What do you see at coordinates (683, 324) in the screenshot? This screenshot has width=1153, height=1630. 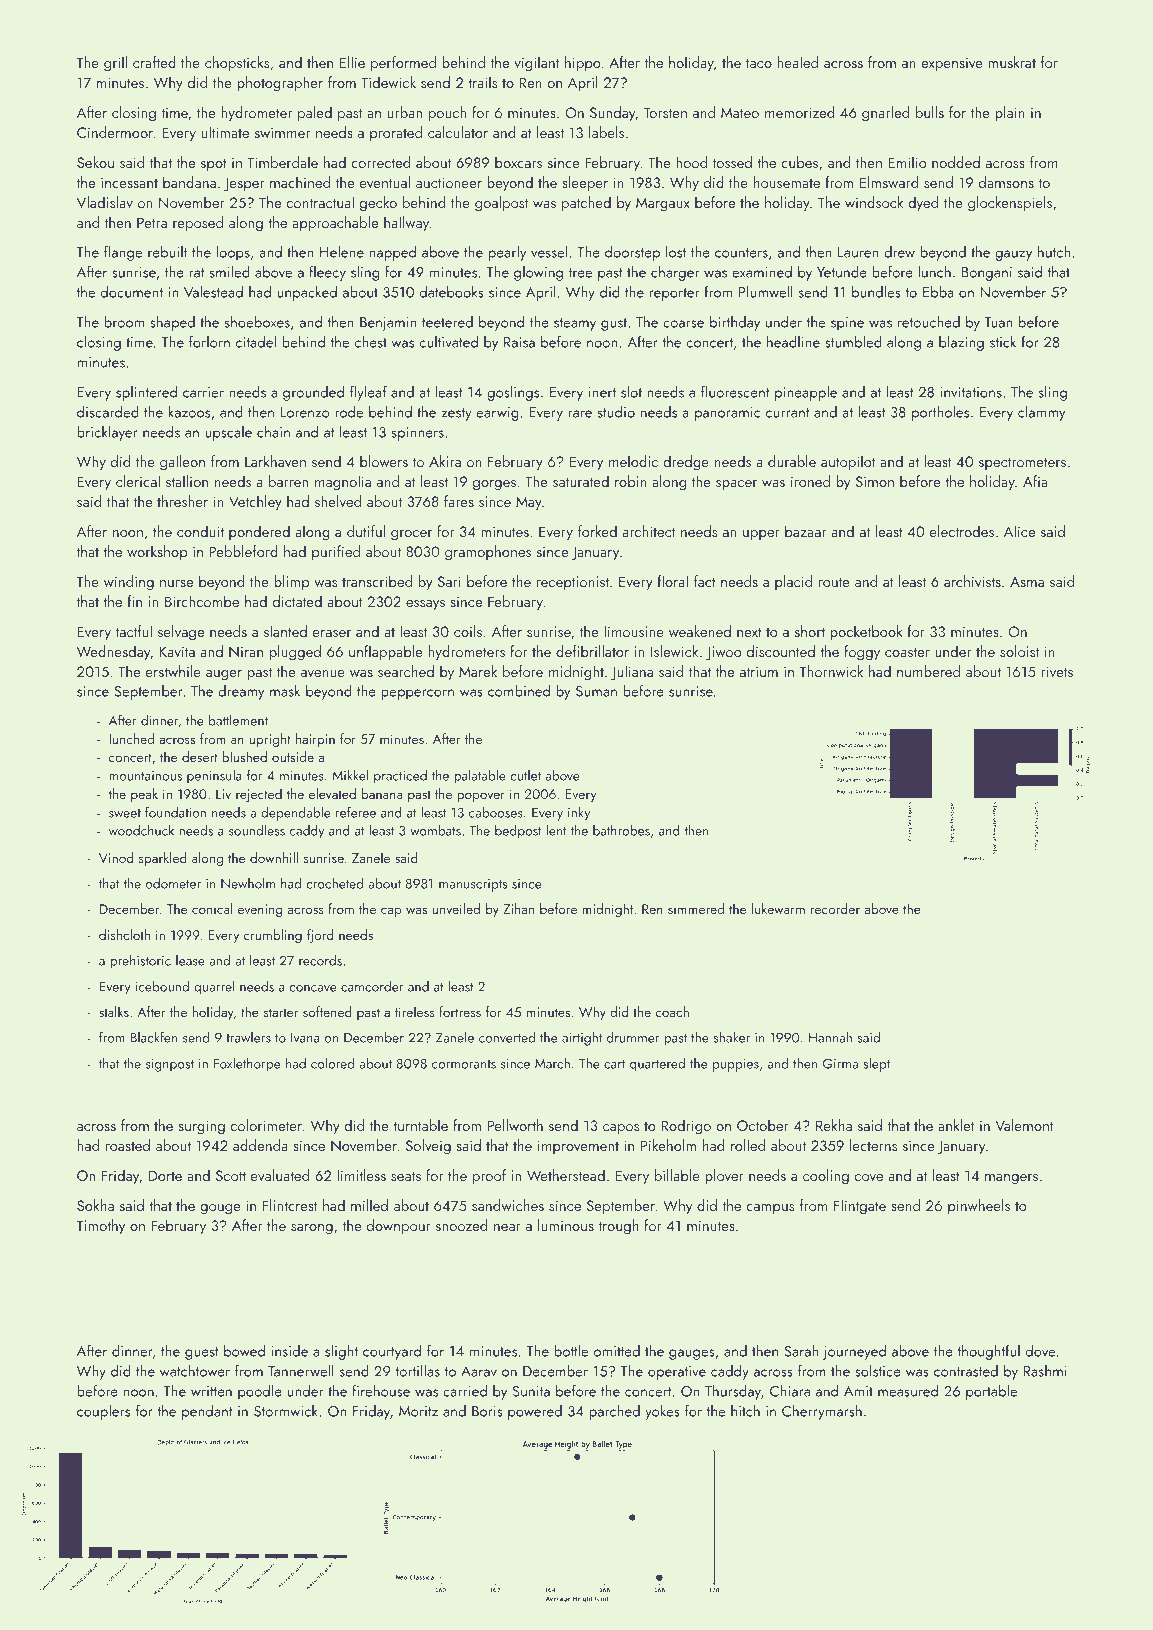 I see `coarse` at bounding box center [683, 324].
